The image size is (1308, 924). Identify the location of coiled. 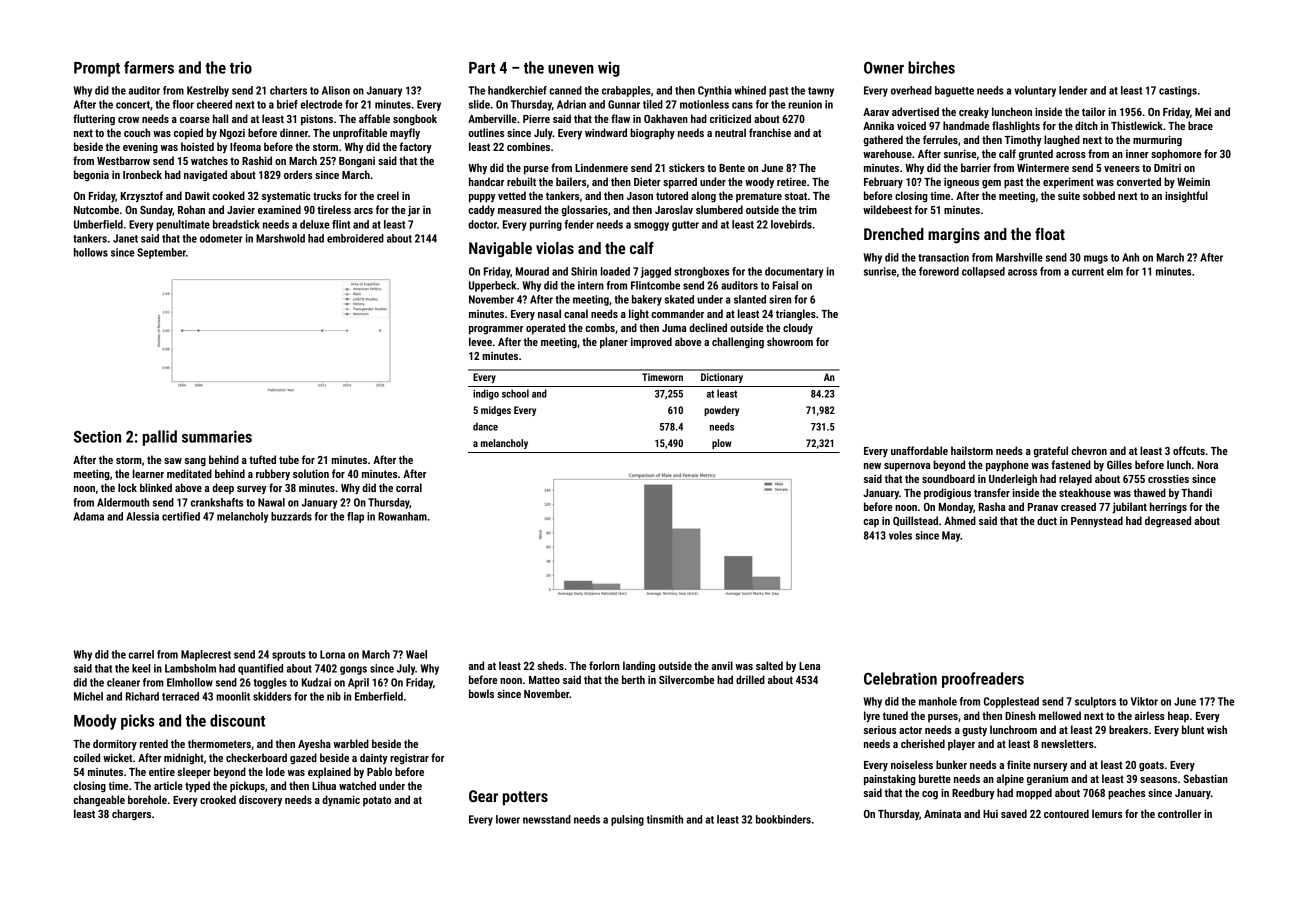
(86, 757).
